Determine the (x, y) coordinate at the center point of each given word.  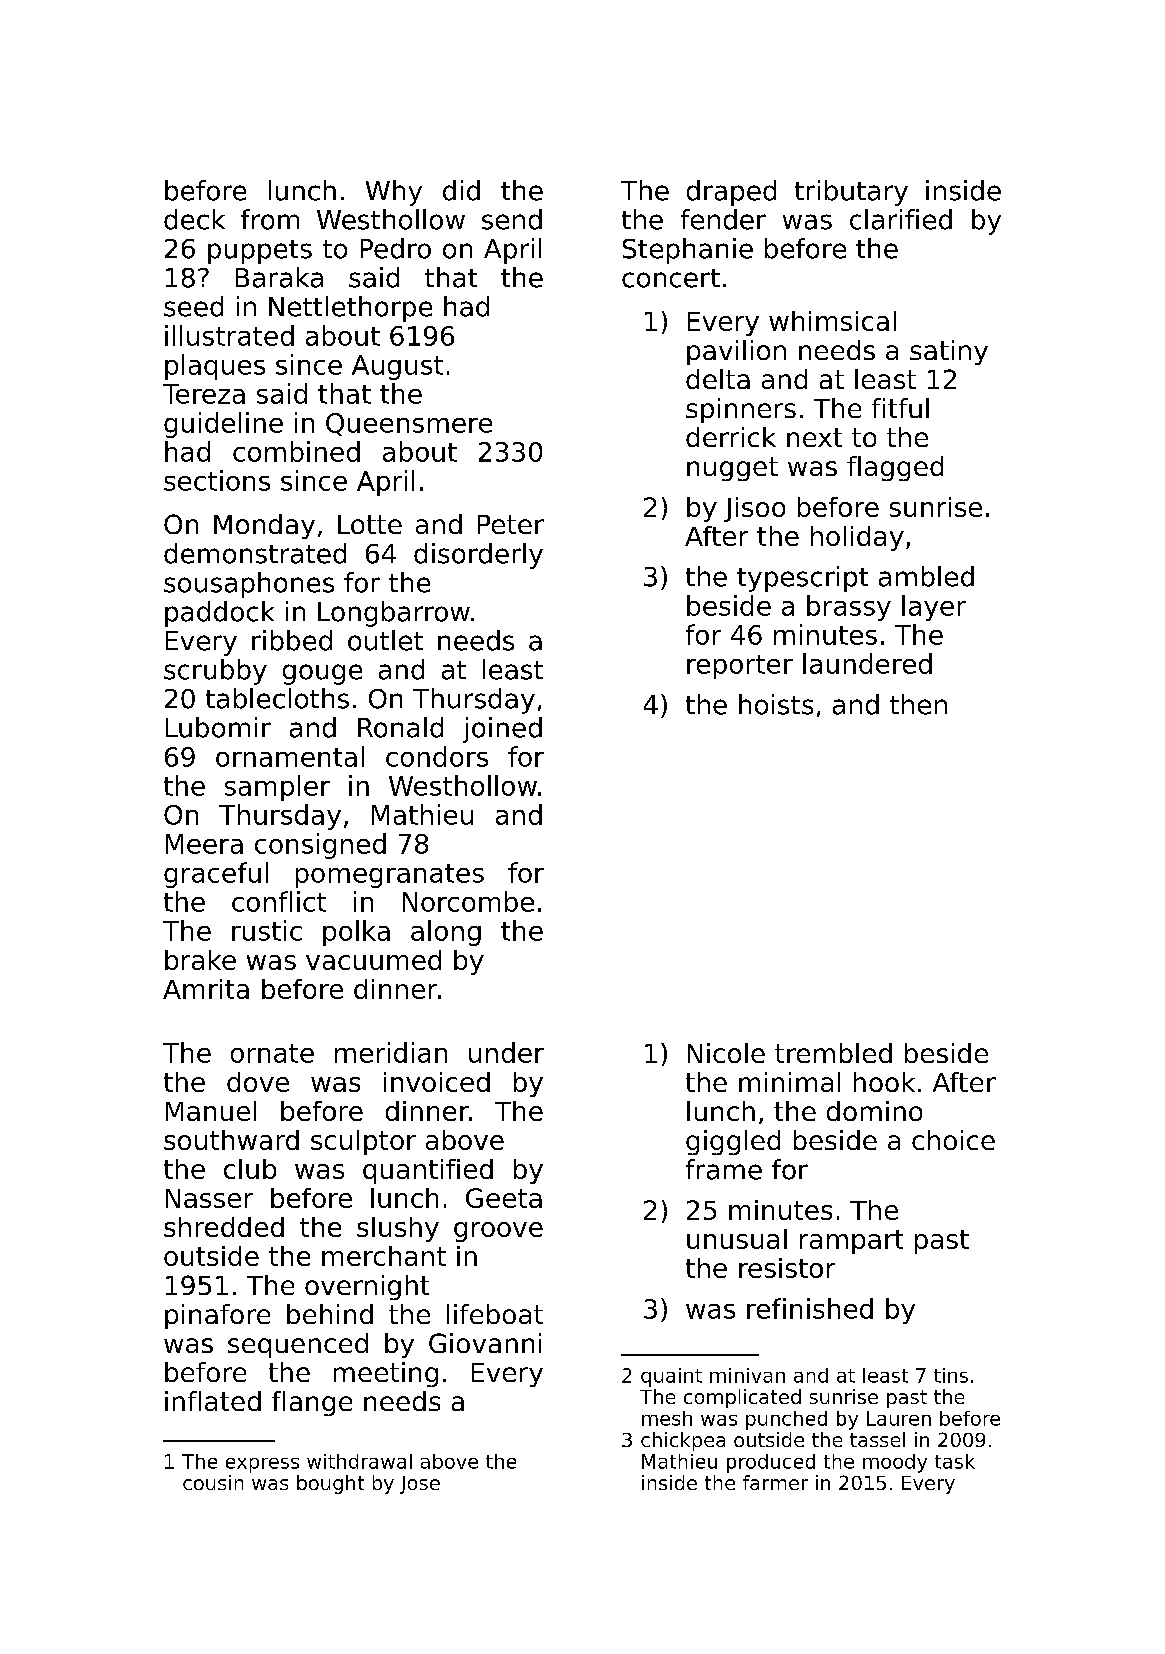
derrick (731, 437)
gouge (322, 674)
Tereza (204, 394)
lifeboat (495, 1314)
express (262, 1465)
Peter (511, 524)
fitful (900, 408)
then (918, 704)
